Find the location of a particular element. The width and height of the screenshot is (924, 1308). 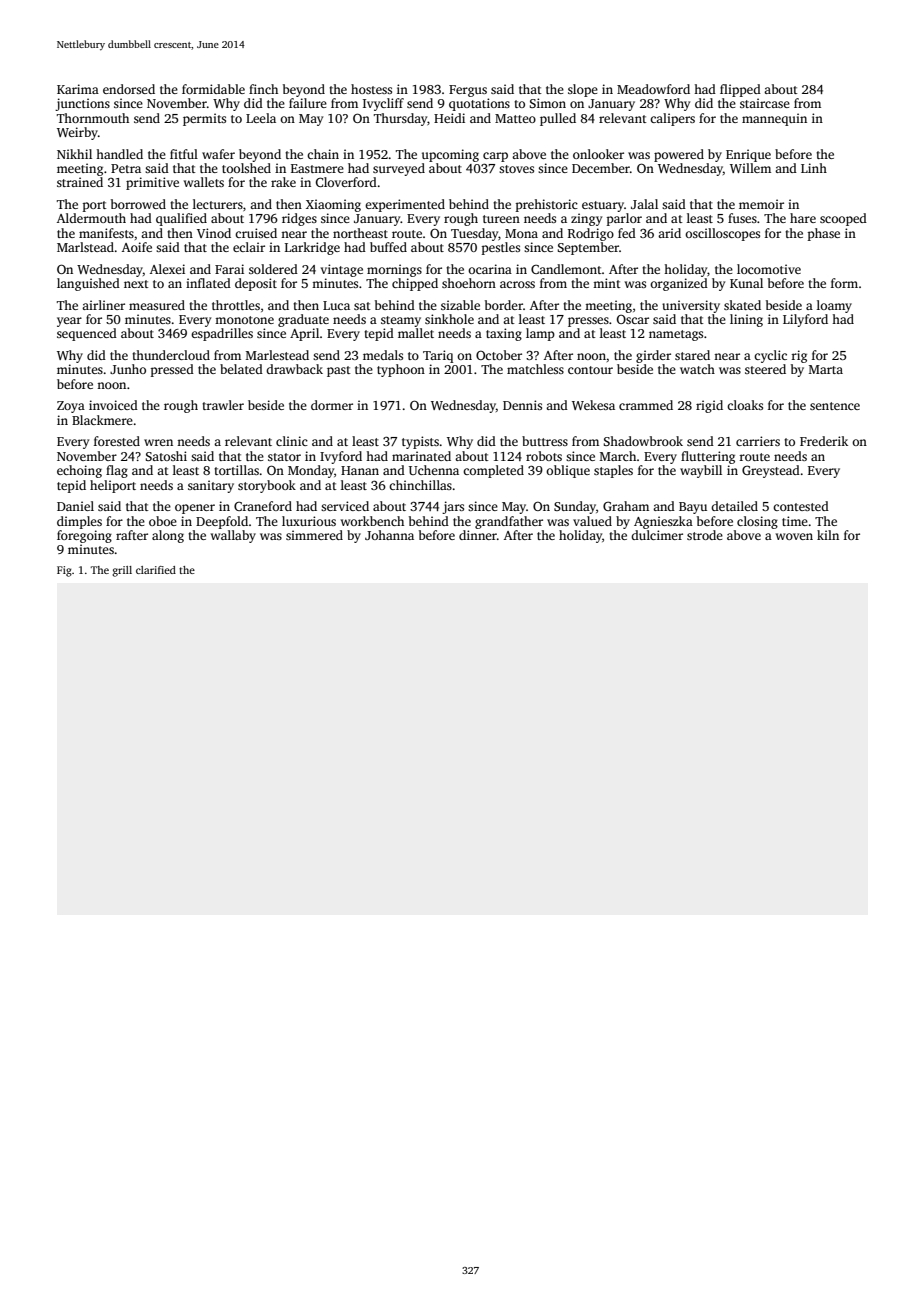

Oscar is located at coordinates (633, 319).
